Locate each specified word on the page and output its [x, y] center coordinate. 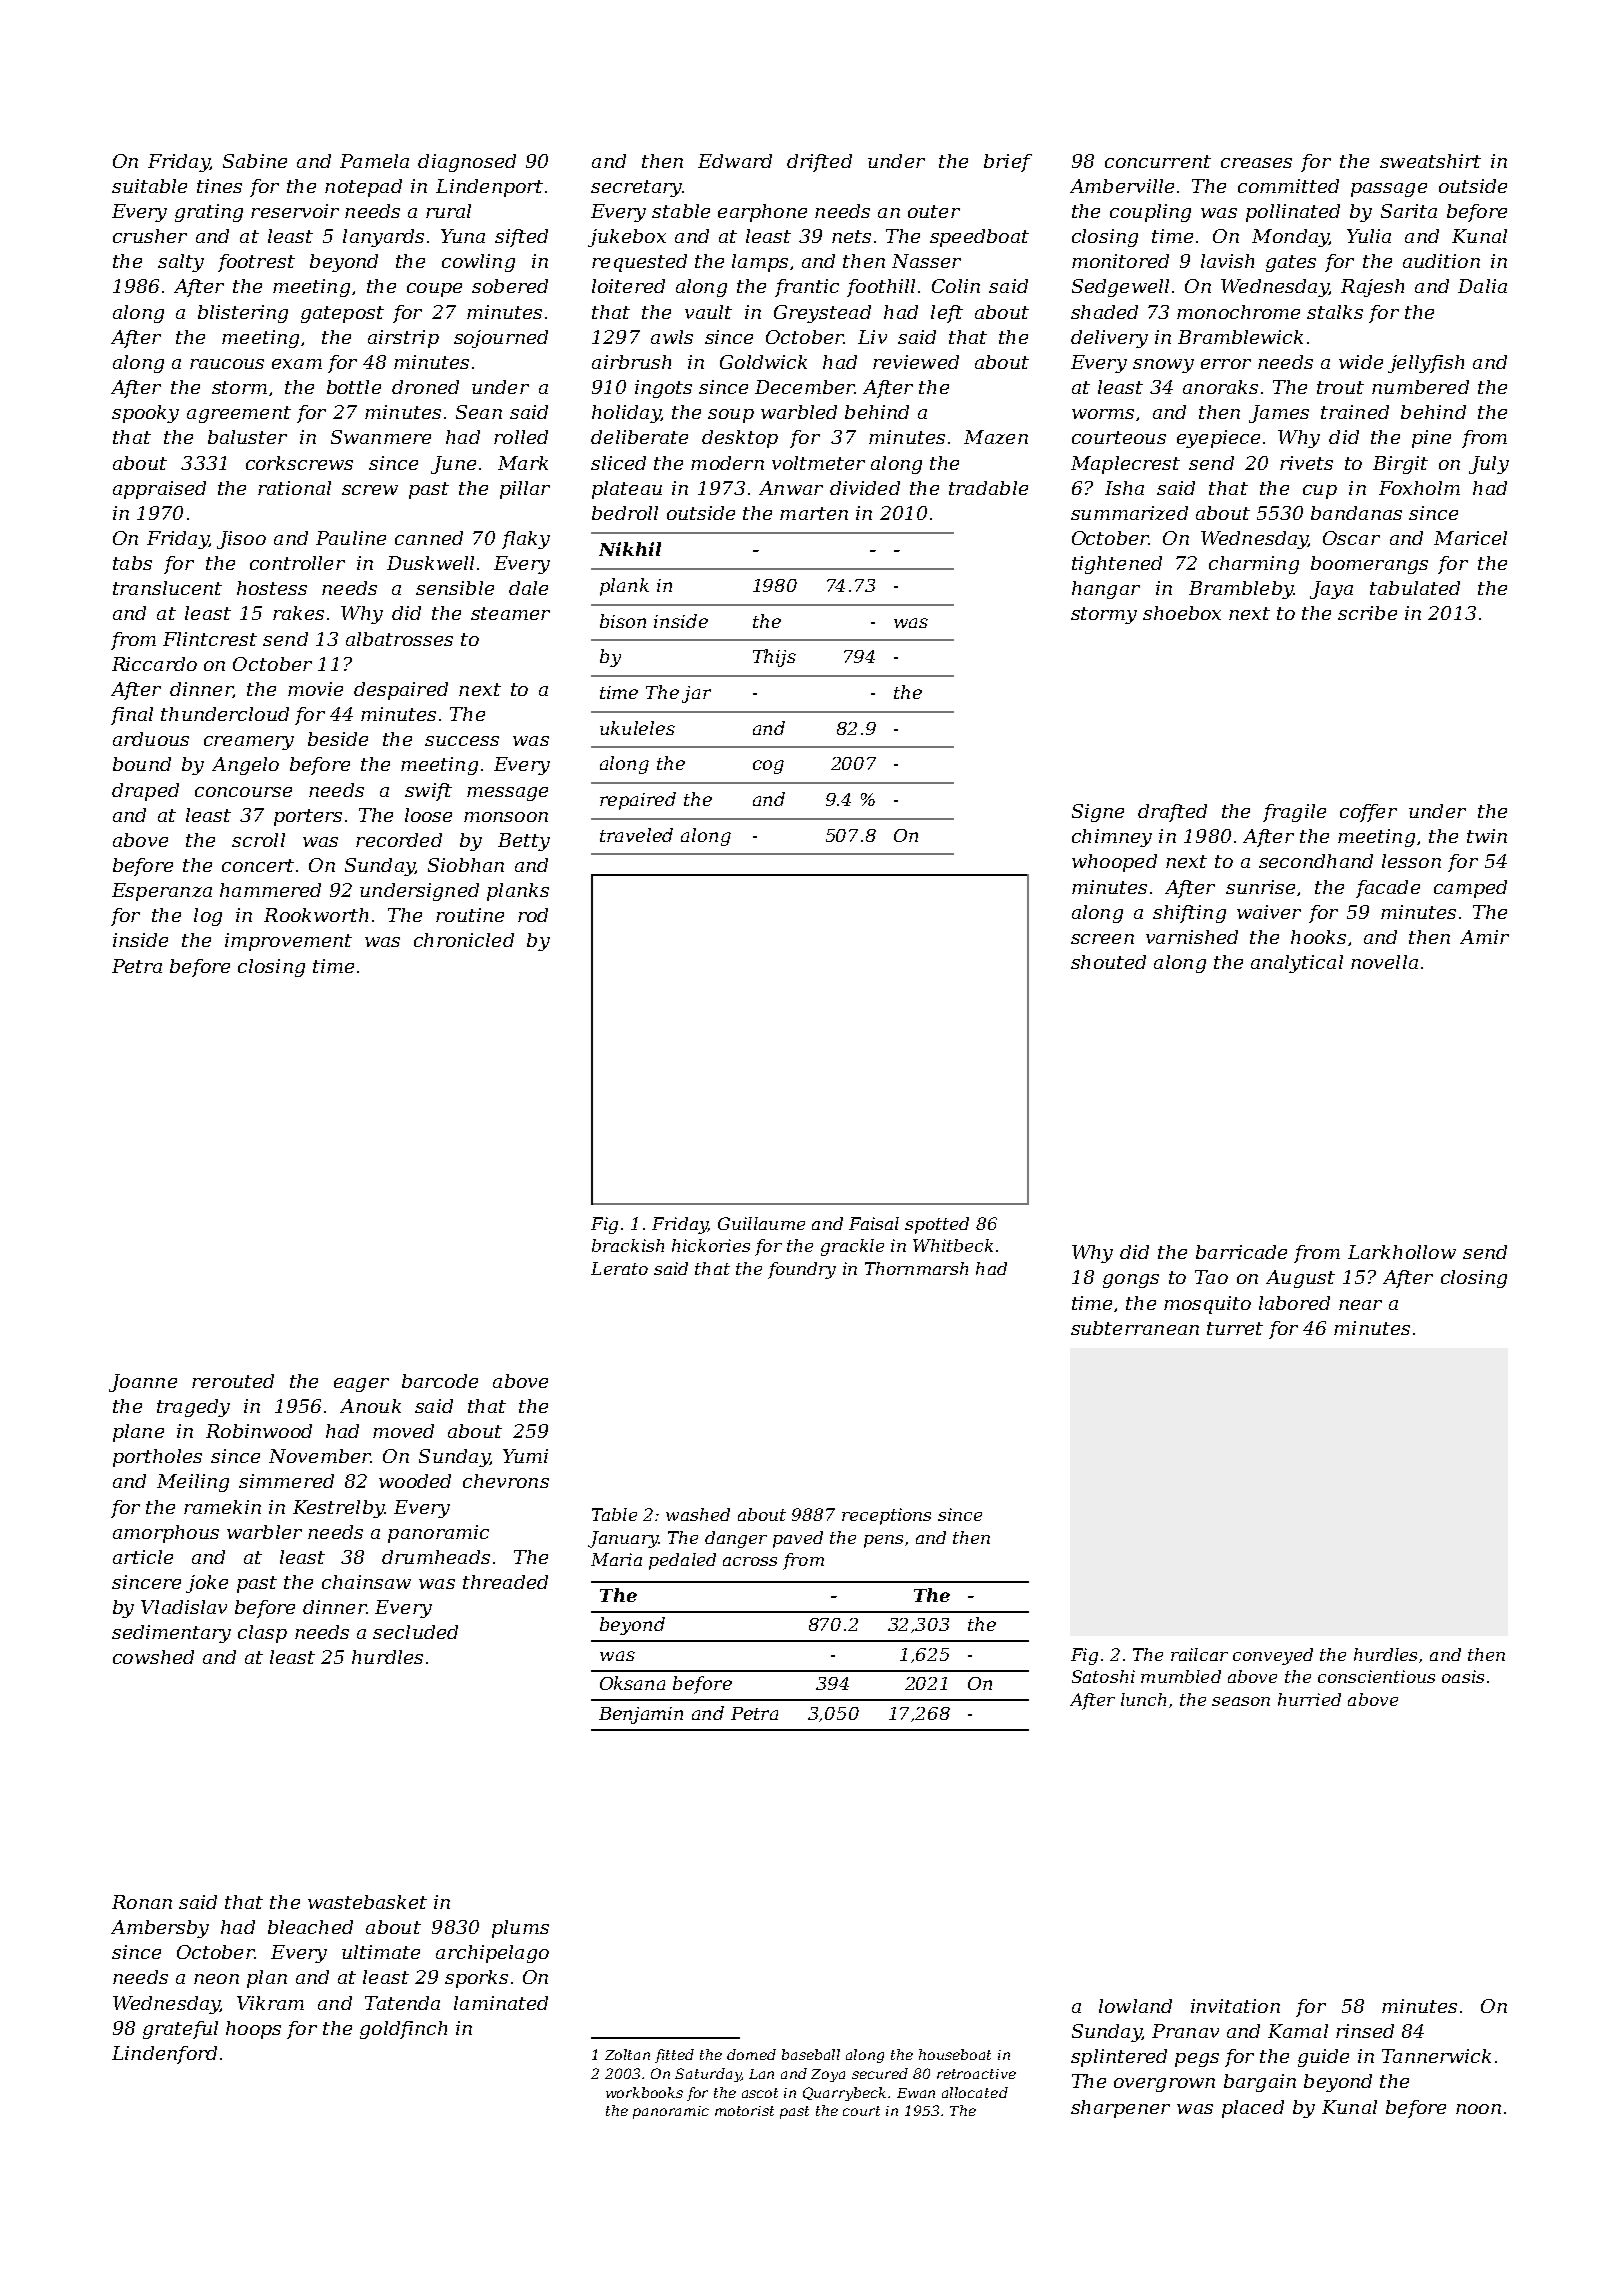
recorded [399, 840]
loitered [628, 286]
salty [181, 263]
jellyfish [1426, 364]
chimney [1112, 838]
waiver [1269, 912]
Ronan [142, 1902]
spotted [937, 1225]
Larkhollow [1402, 1252]
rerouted [233, 1381]
